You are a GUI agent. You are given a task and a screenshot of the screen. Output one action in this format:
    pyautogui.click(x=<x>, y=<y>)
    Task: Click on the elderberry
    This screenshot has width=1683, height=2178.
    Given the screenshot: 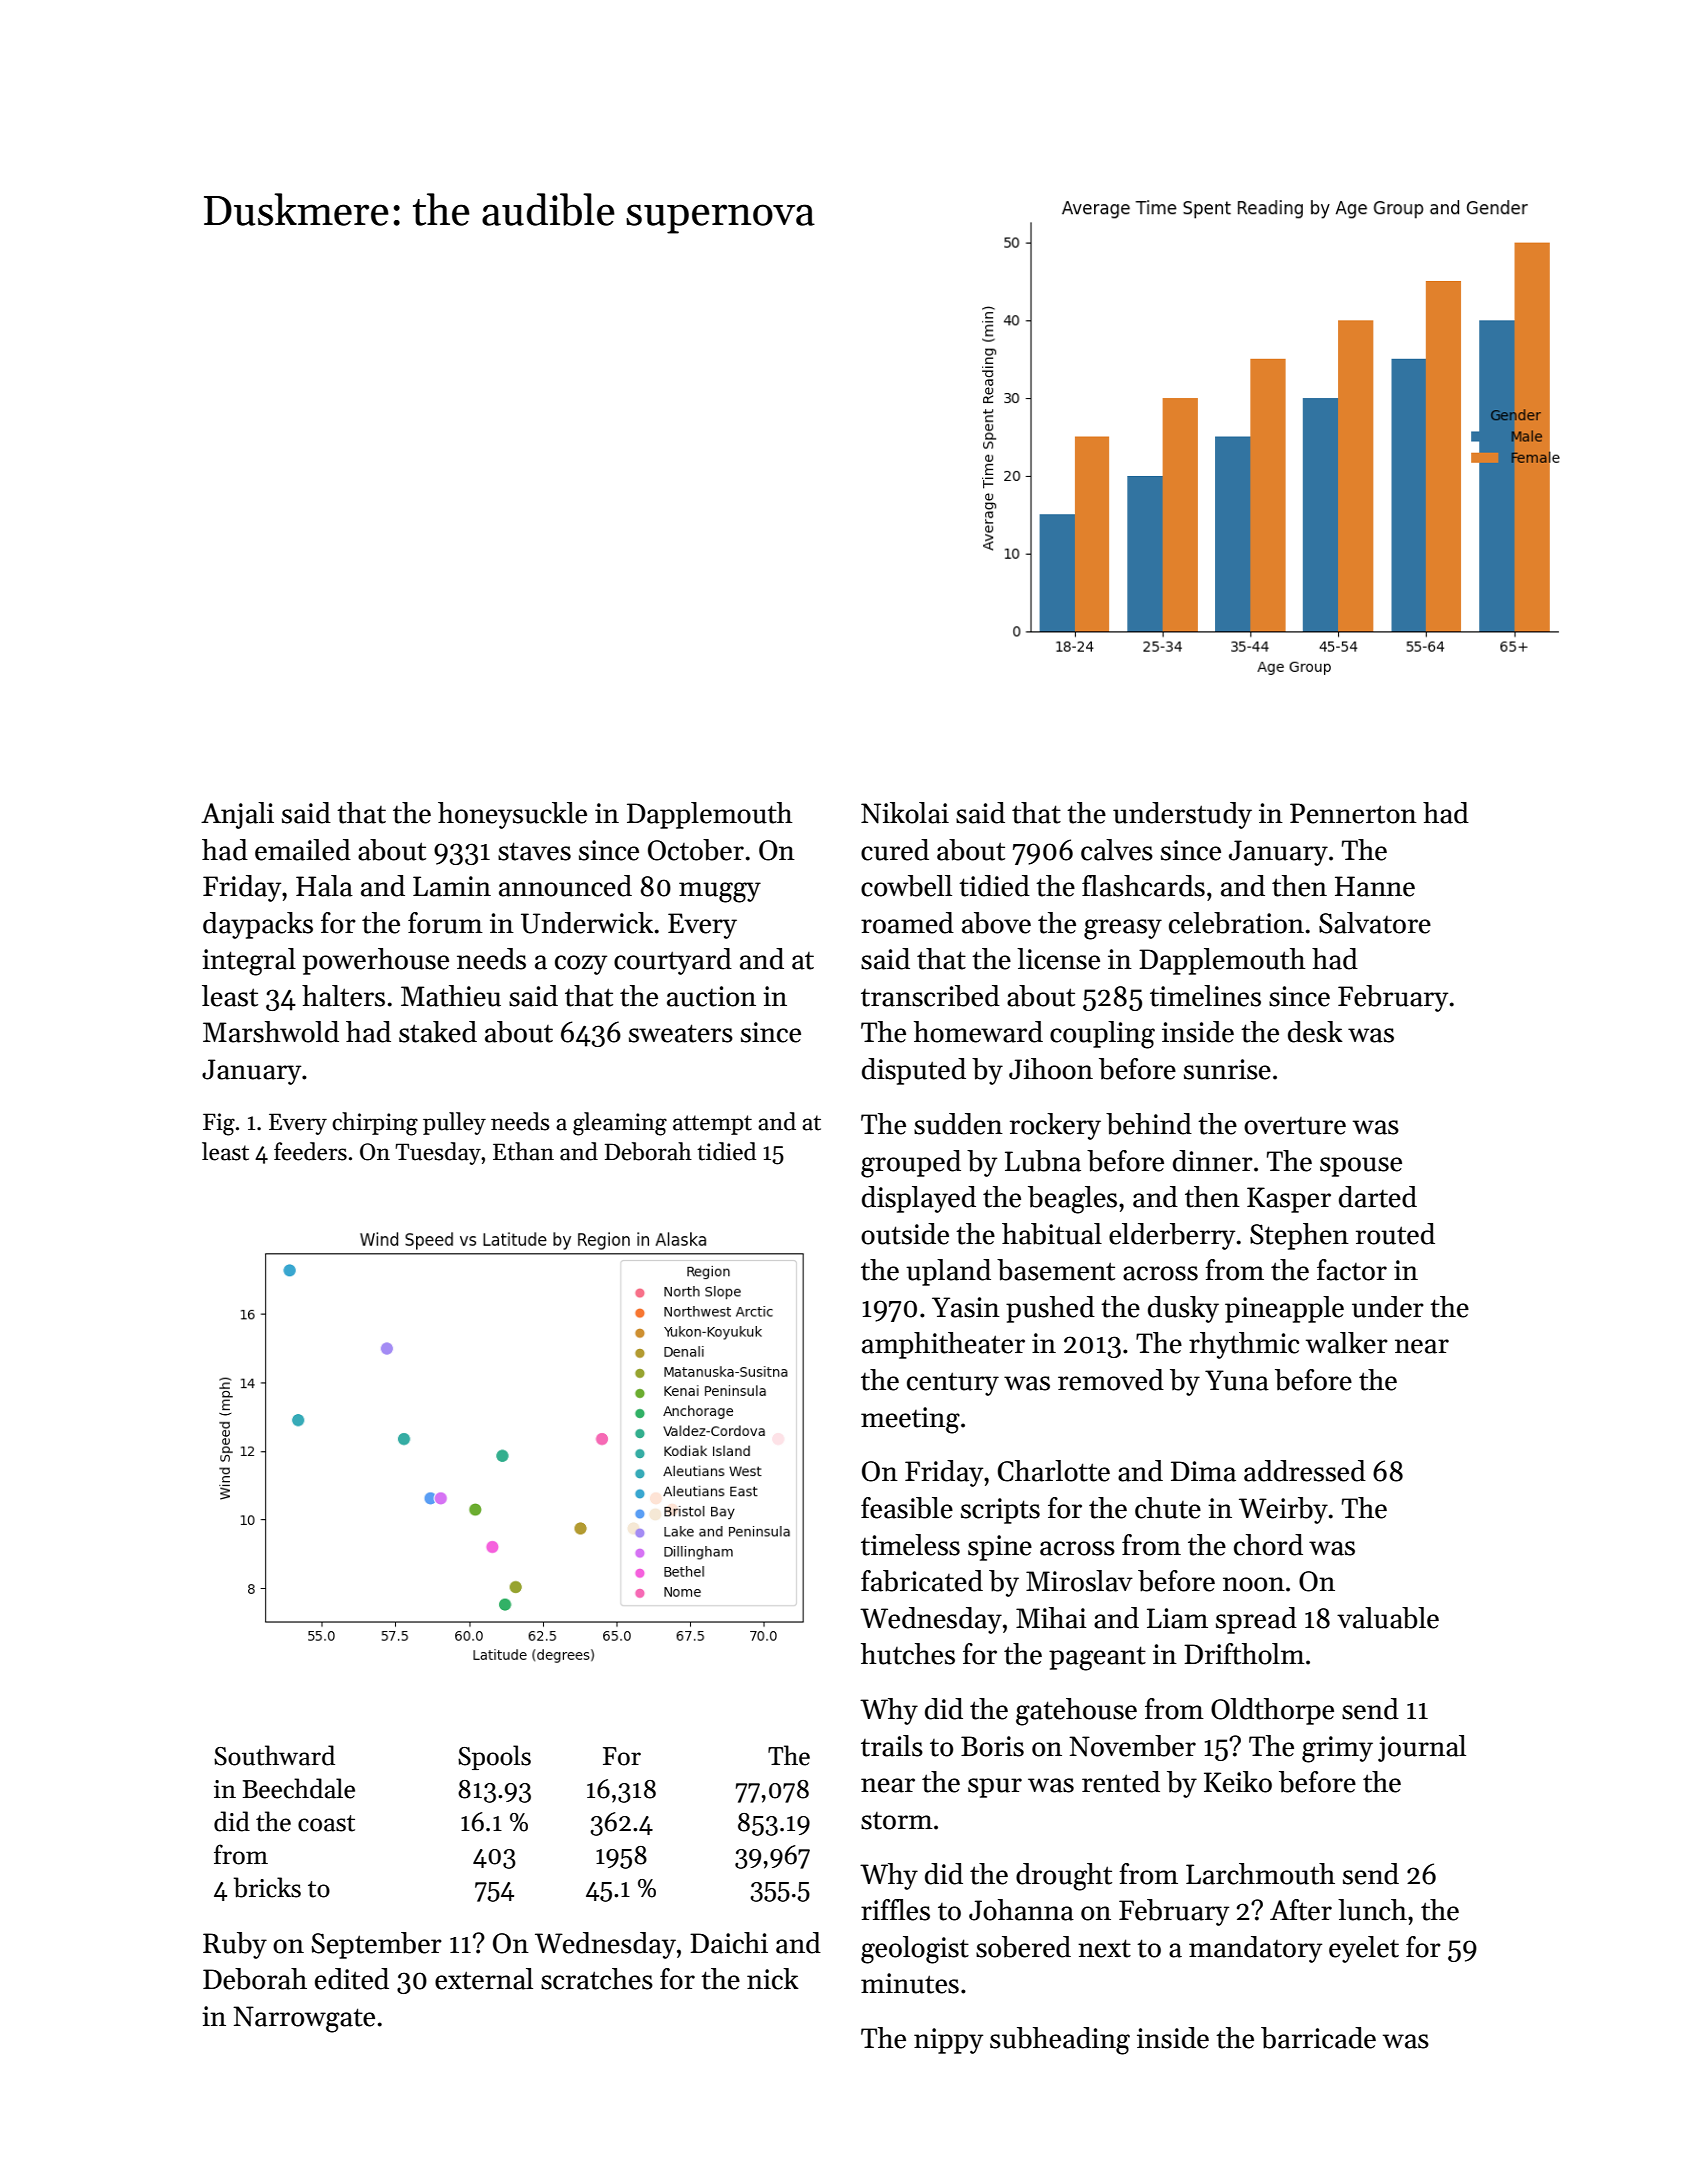 What is the action you would take?
    pyautogui.click(x=1172, y=1236)
